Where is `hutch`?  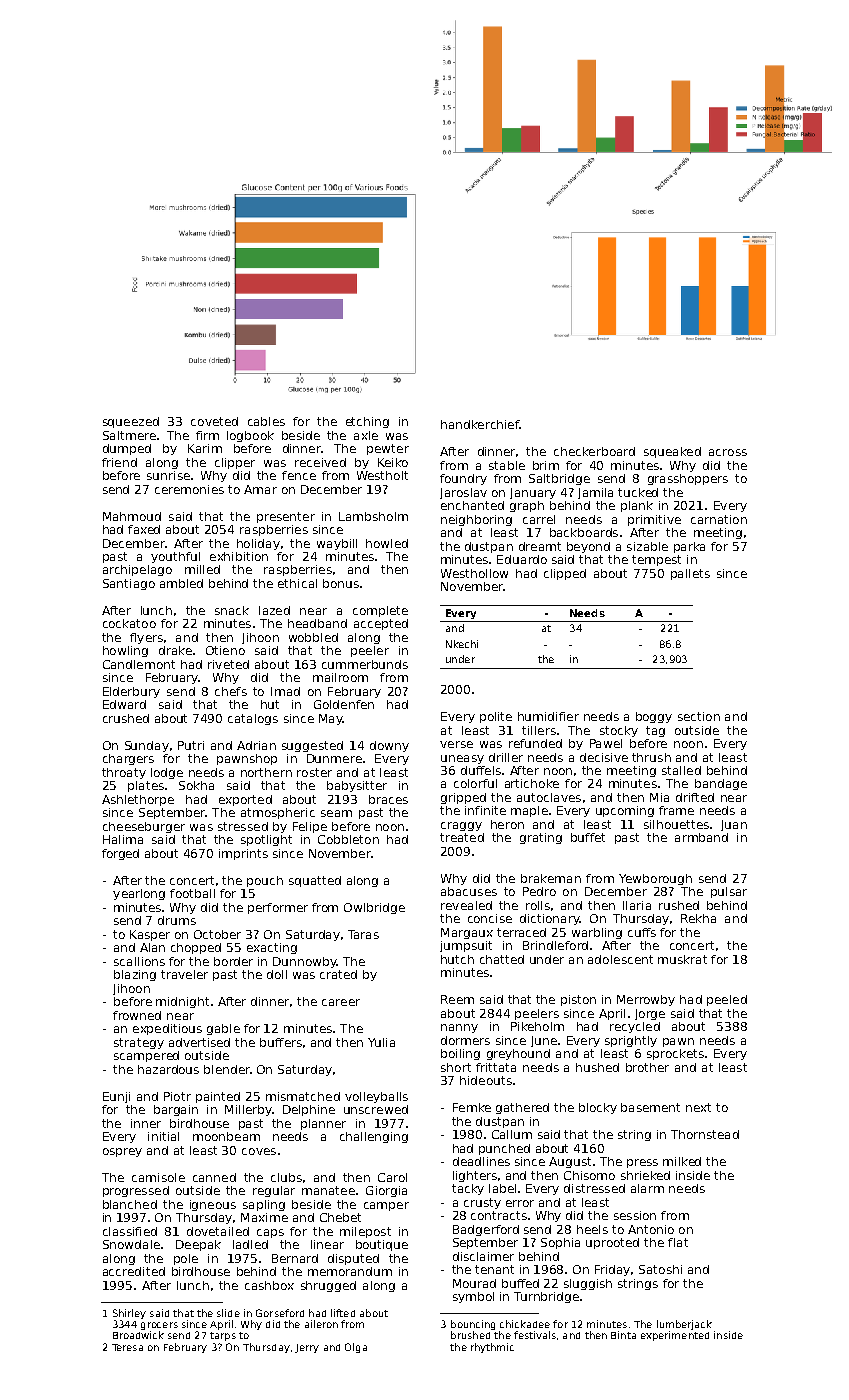
hutch is located at coordinates (457, 959).
